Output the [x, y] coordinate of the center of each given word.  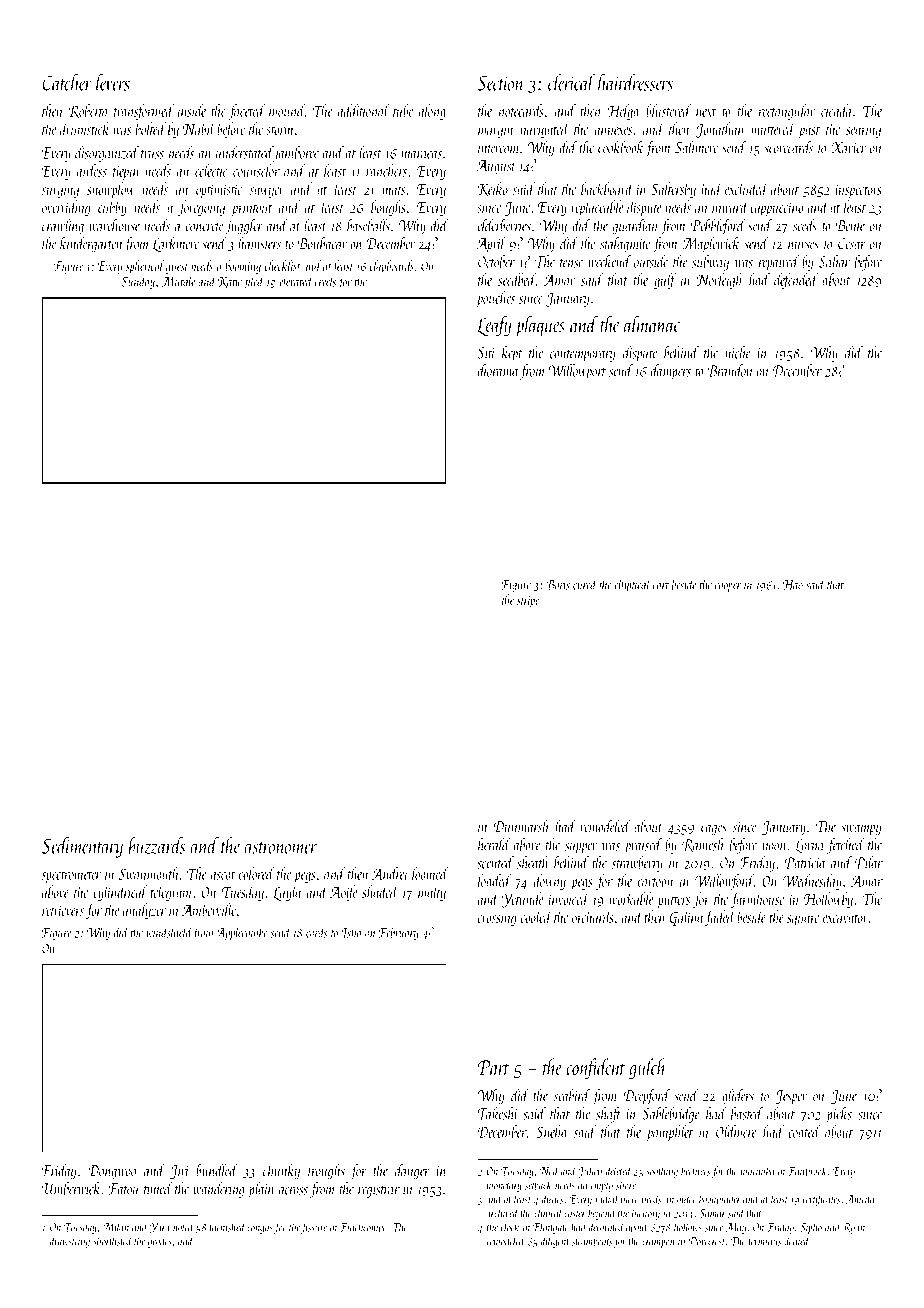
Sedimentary [82, 847]
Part [493, 1067]
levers [113, 82]
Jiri [179, 1172]
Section [500, 83]
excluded [746, 188]
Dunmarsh [521, 826]
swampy [861, 830]
